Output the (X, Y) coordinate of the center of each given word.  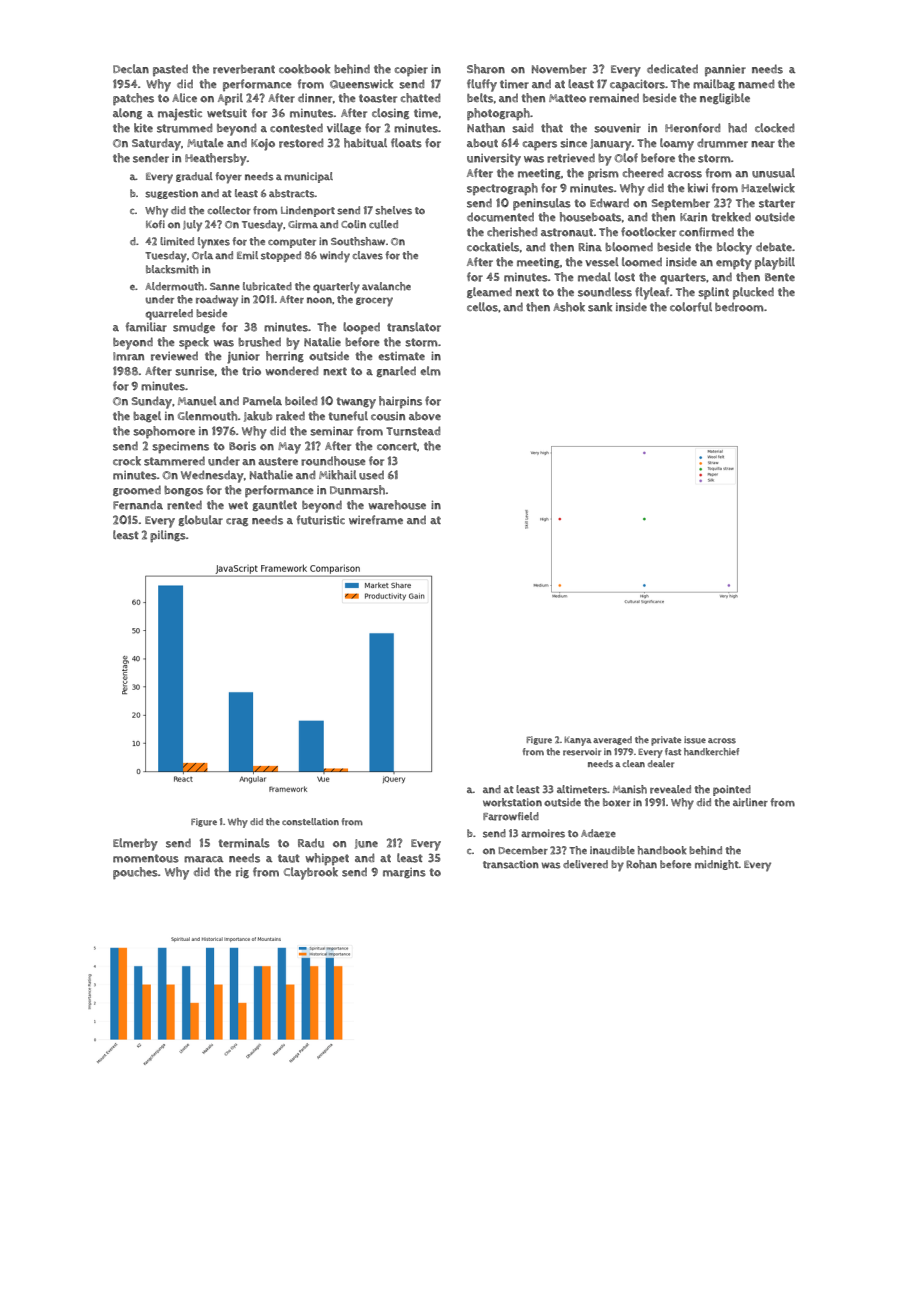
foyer (228, 178)
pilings (168, 536)
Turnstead (413, 431)
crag (237, 522)
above (425, 416)
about (482, 143)
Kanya (578, 741)
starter (777, 203)
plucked (753, 293)
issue (695, 740)
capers (540, 146)
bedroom (739, 307)
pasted (170, 70)
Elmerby (135, 844)
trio (251, 371)
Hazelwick (768, 188)
